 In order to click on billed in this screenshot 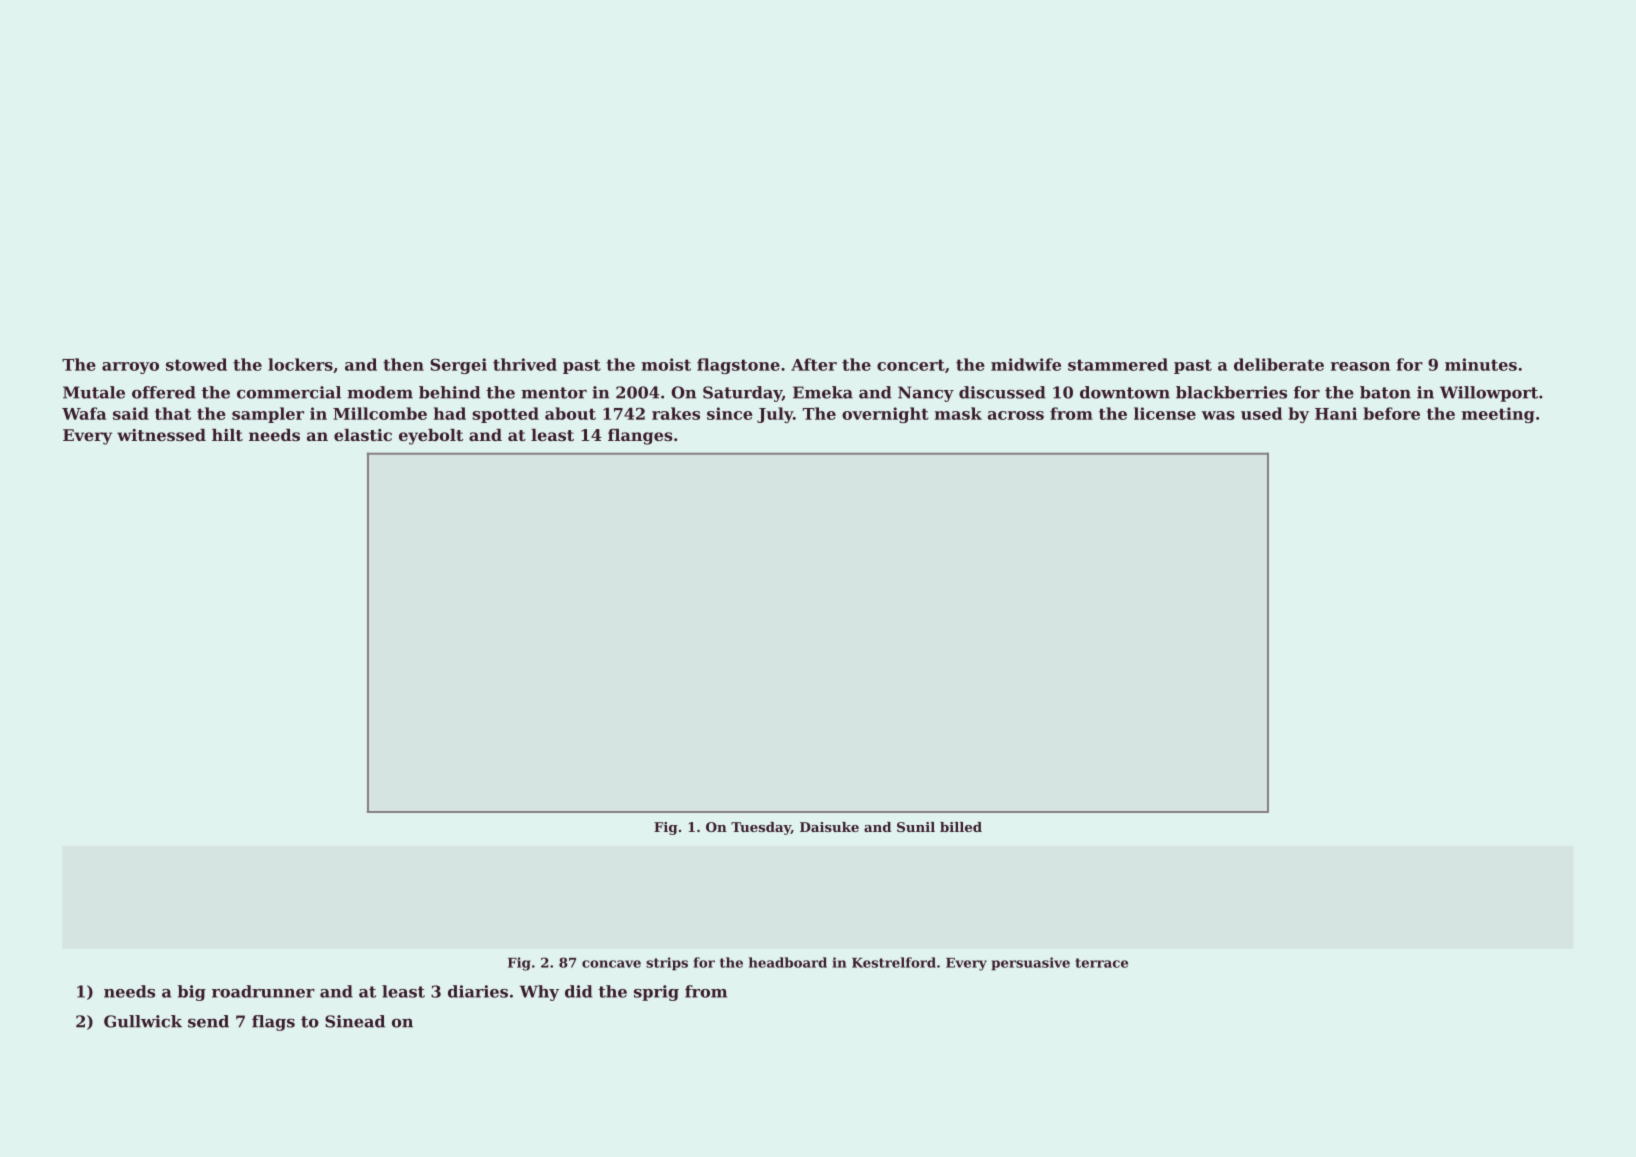, I will do `click(961, 827)`.
